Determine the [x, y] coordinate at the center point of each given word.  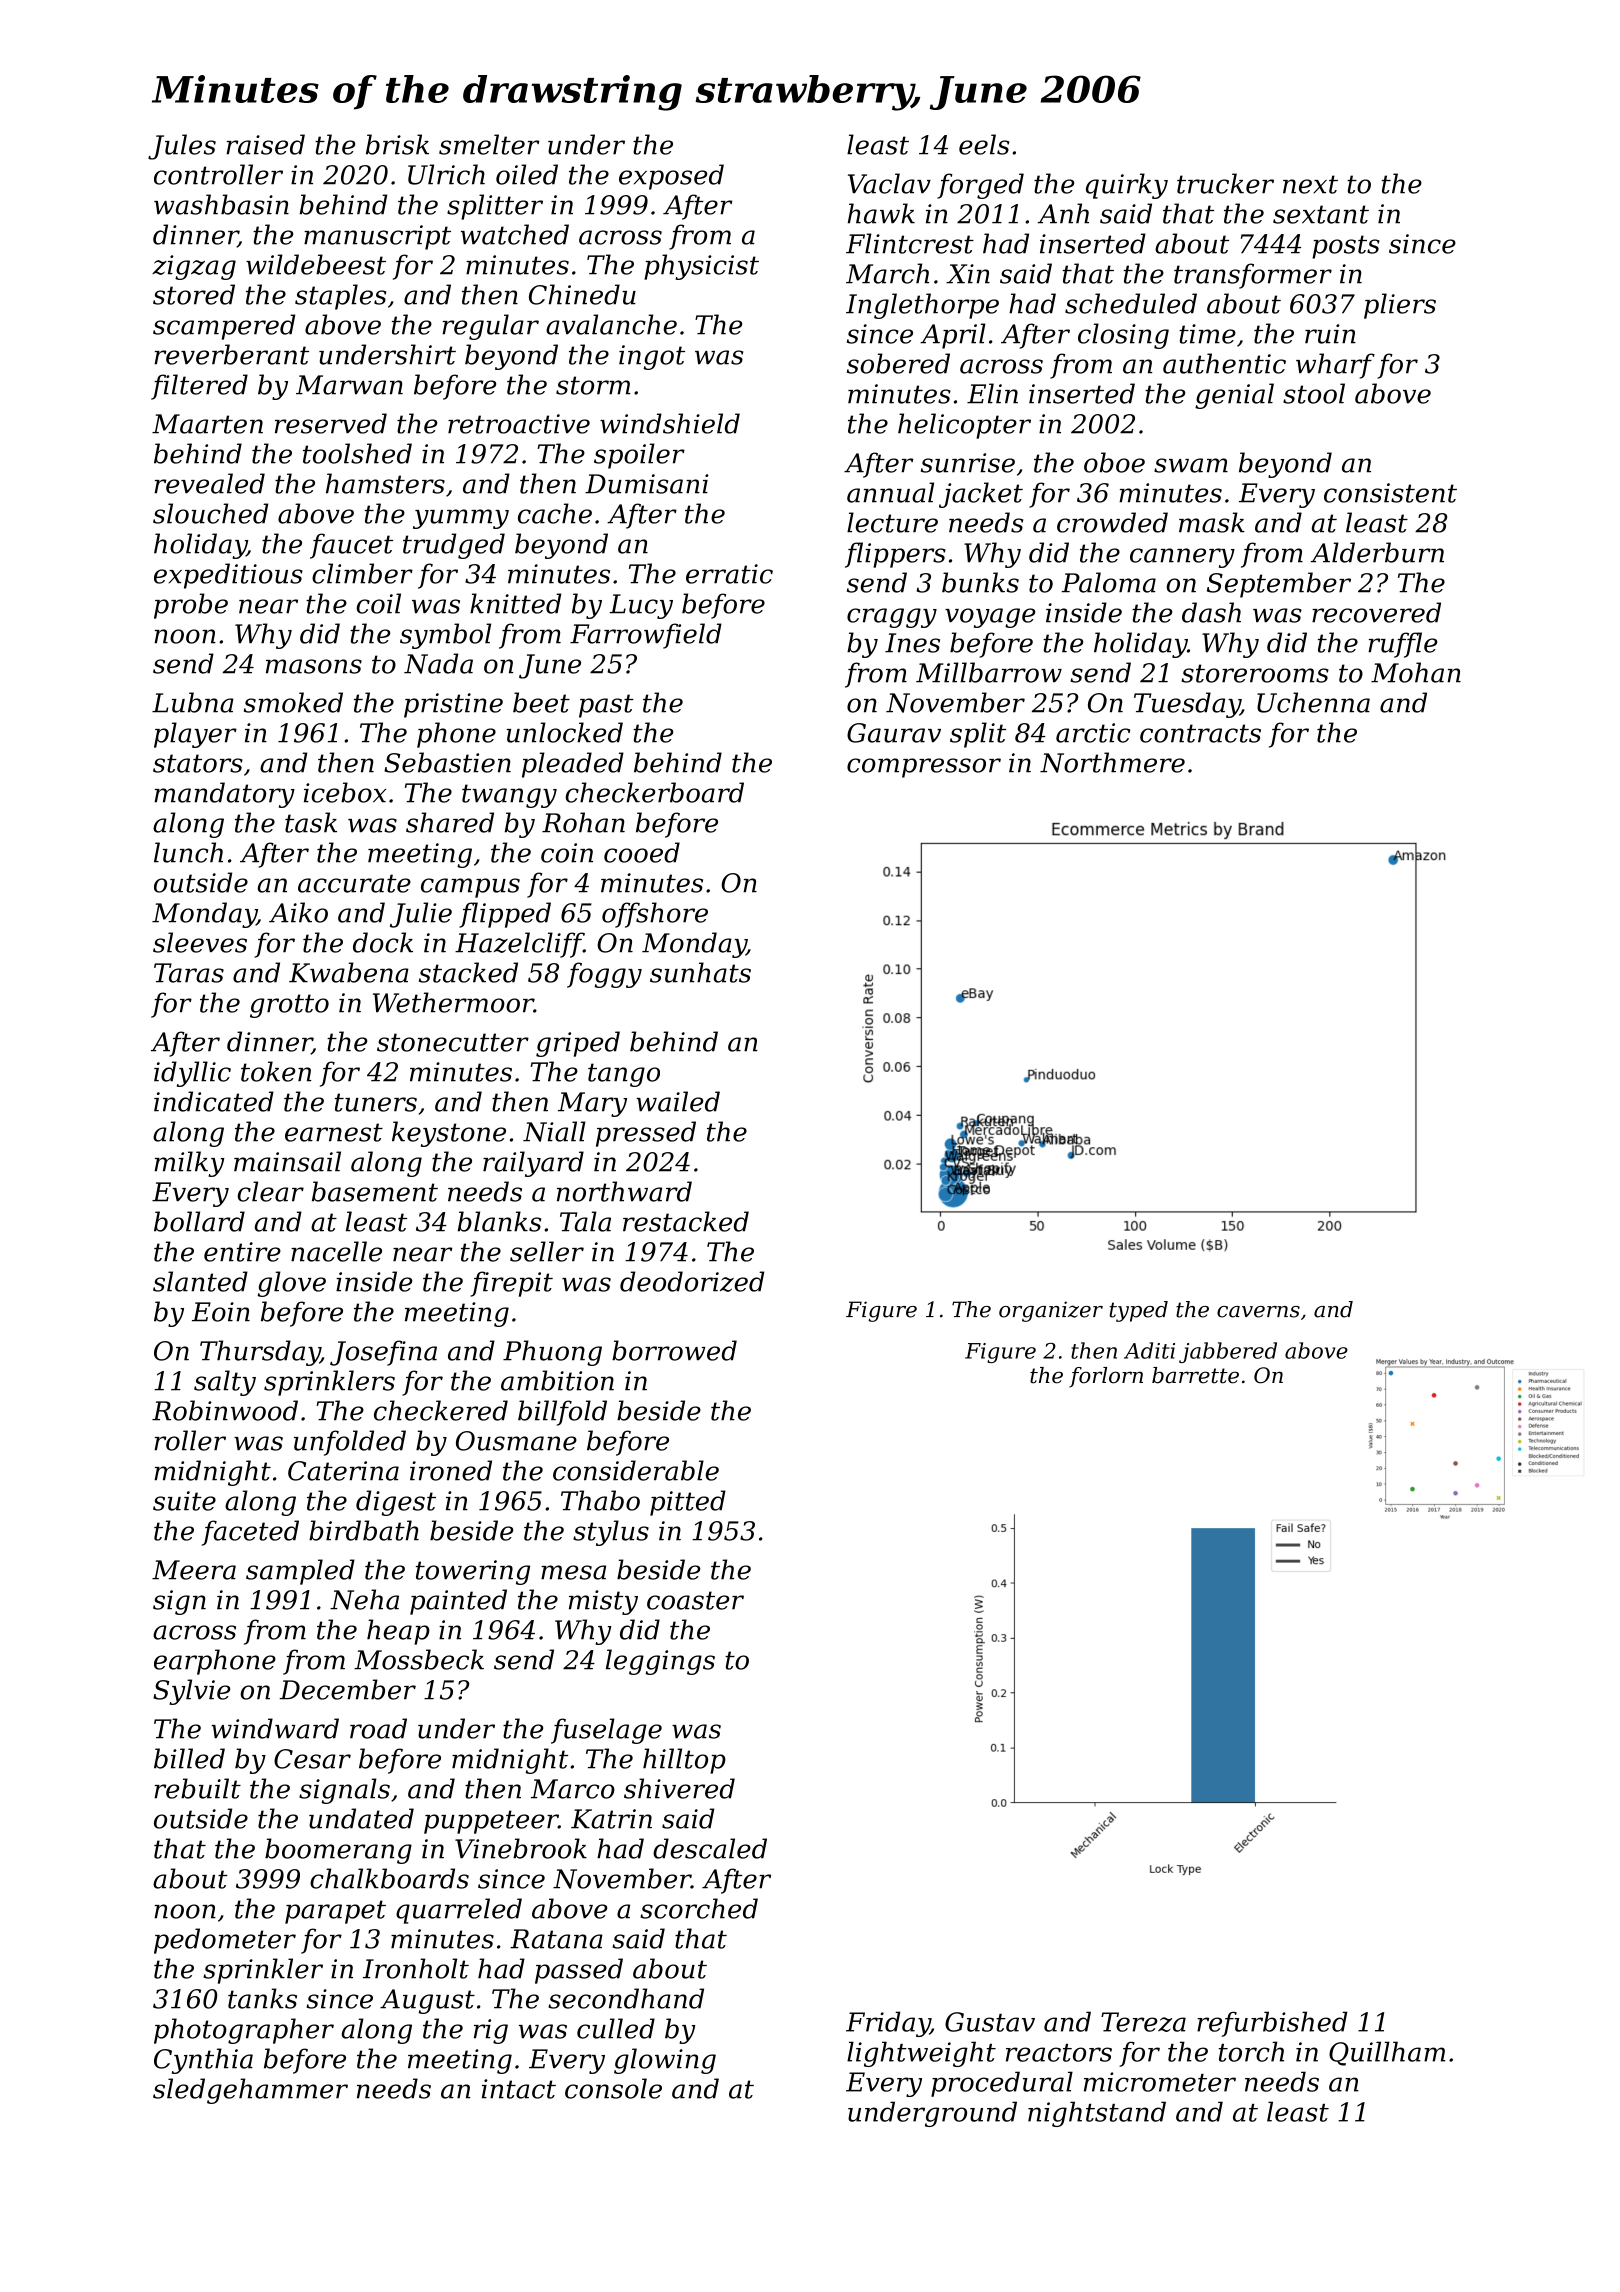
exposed [671, 177]
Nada [438, 663]
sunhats [700, 972]
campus [470, 888]
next [1310, 184]
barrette [1195, 1375]
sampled [300, 1572]
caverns [1258, 1312]
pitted [688, 1503]
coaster [695, 1600]
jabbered [1228, 1352]
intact [519, 2089]
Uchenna [1313, 702]
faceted [250, 1533]
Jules [182, 147]
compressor [924, 768]
